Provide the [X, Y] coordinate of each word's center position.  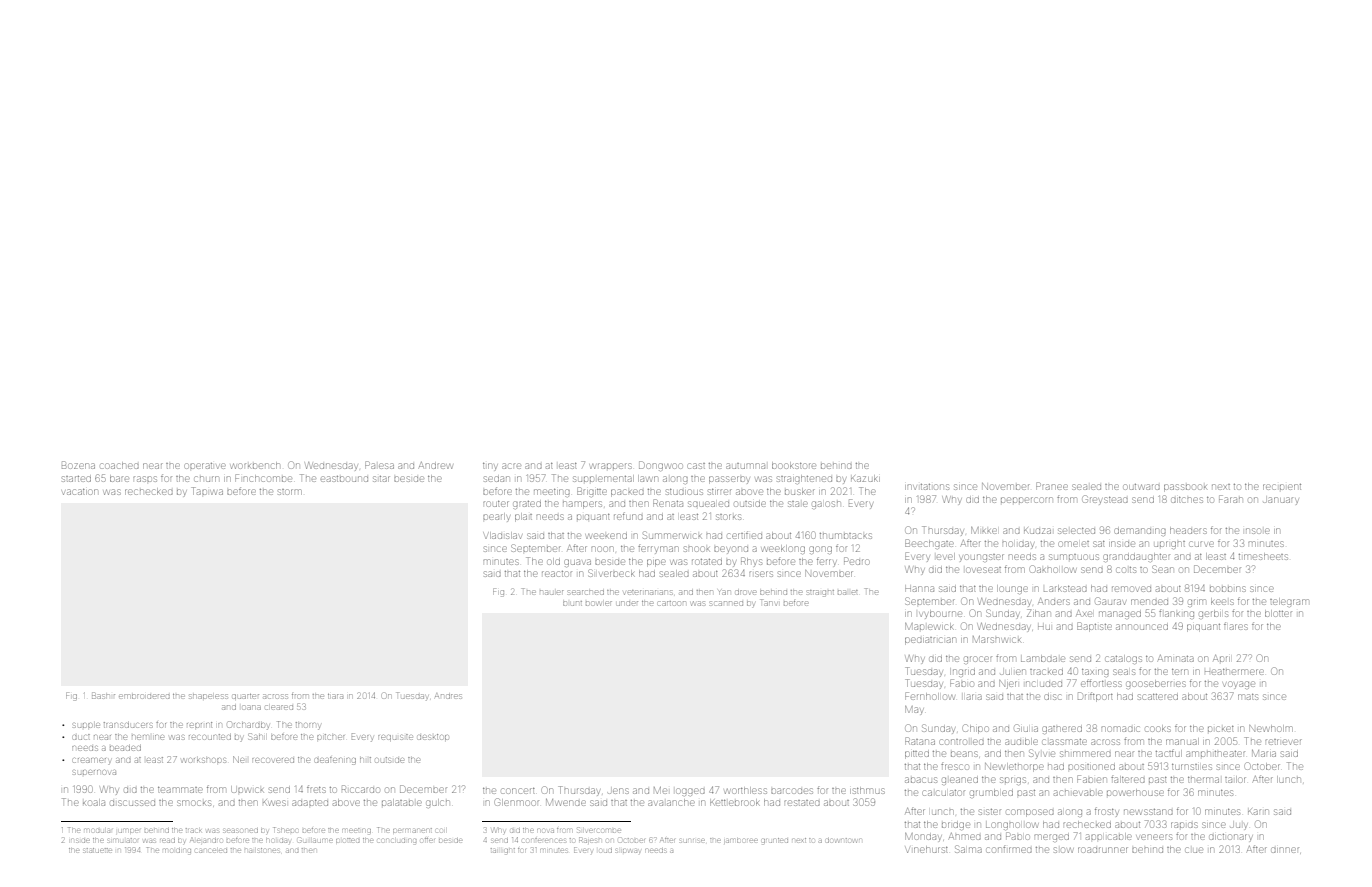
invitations [927, 487]
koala [94, 802]
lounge [1012, 588]
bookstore [794, 465]
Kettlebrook [735, 802]
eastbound [344, 479]
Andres [448, 696]
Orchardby [248, 725]
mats [1248, 697]
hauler [551, 592]
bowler [599, 603]
